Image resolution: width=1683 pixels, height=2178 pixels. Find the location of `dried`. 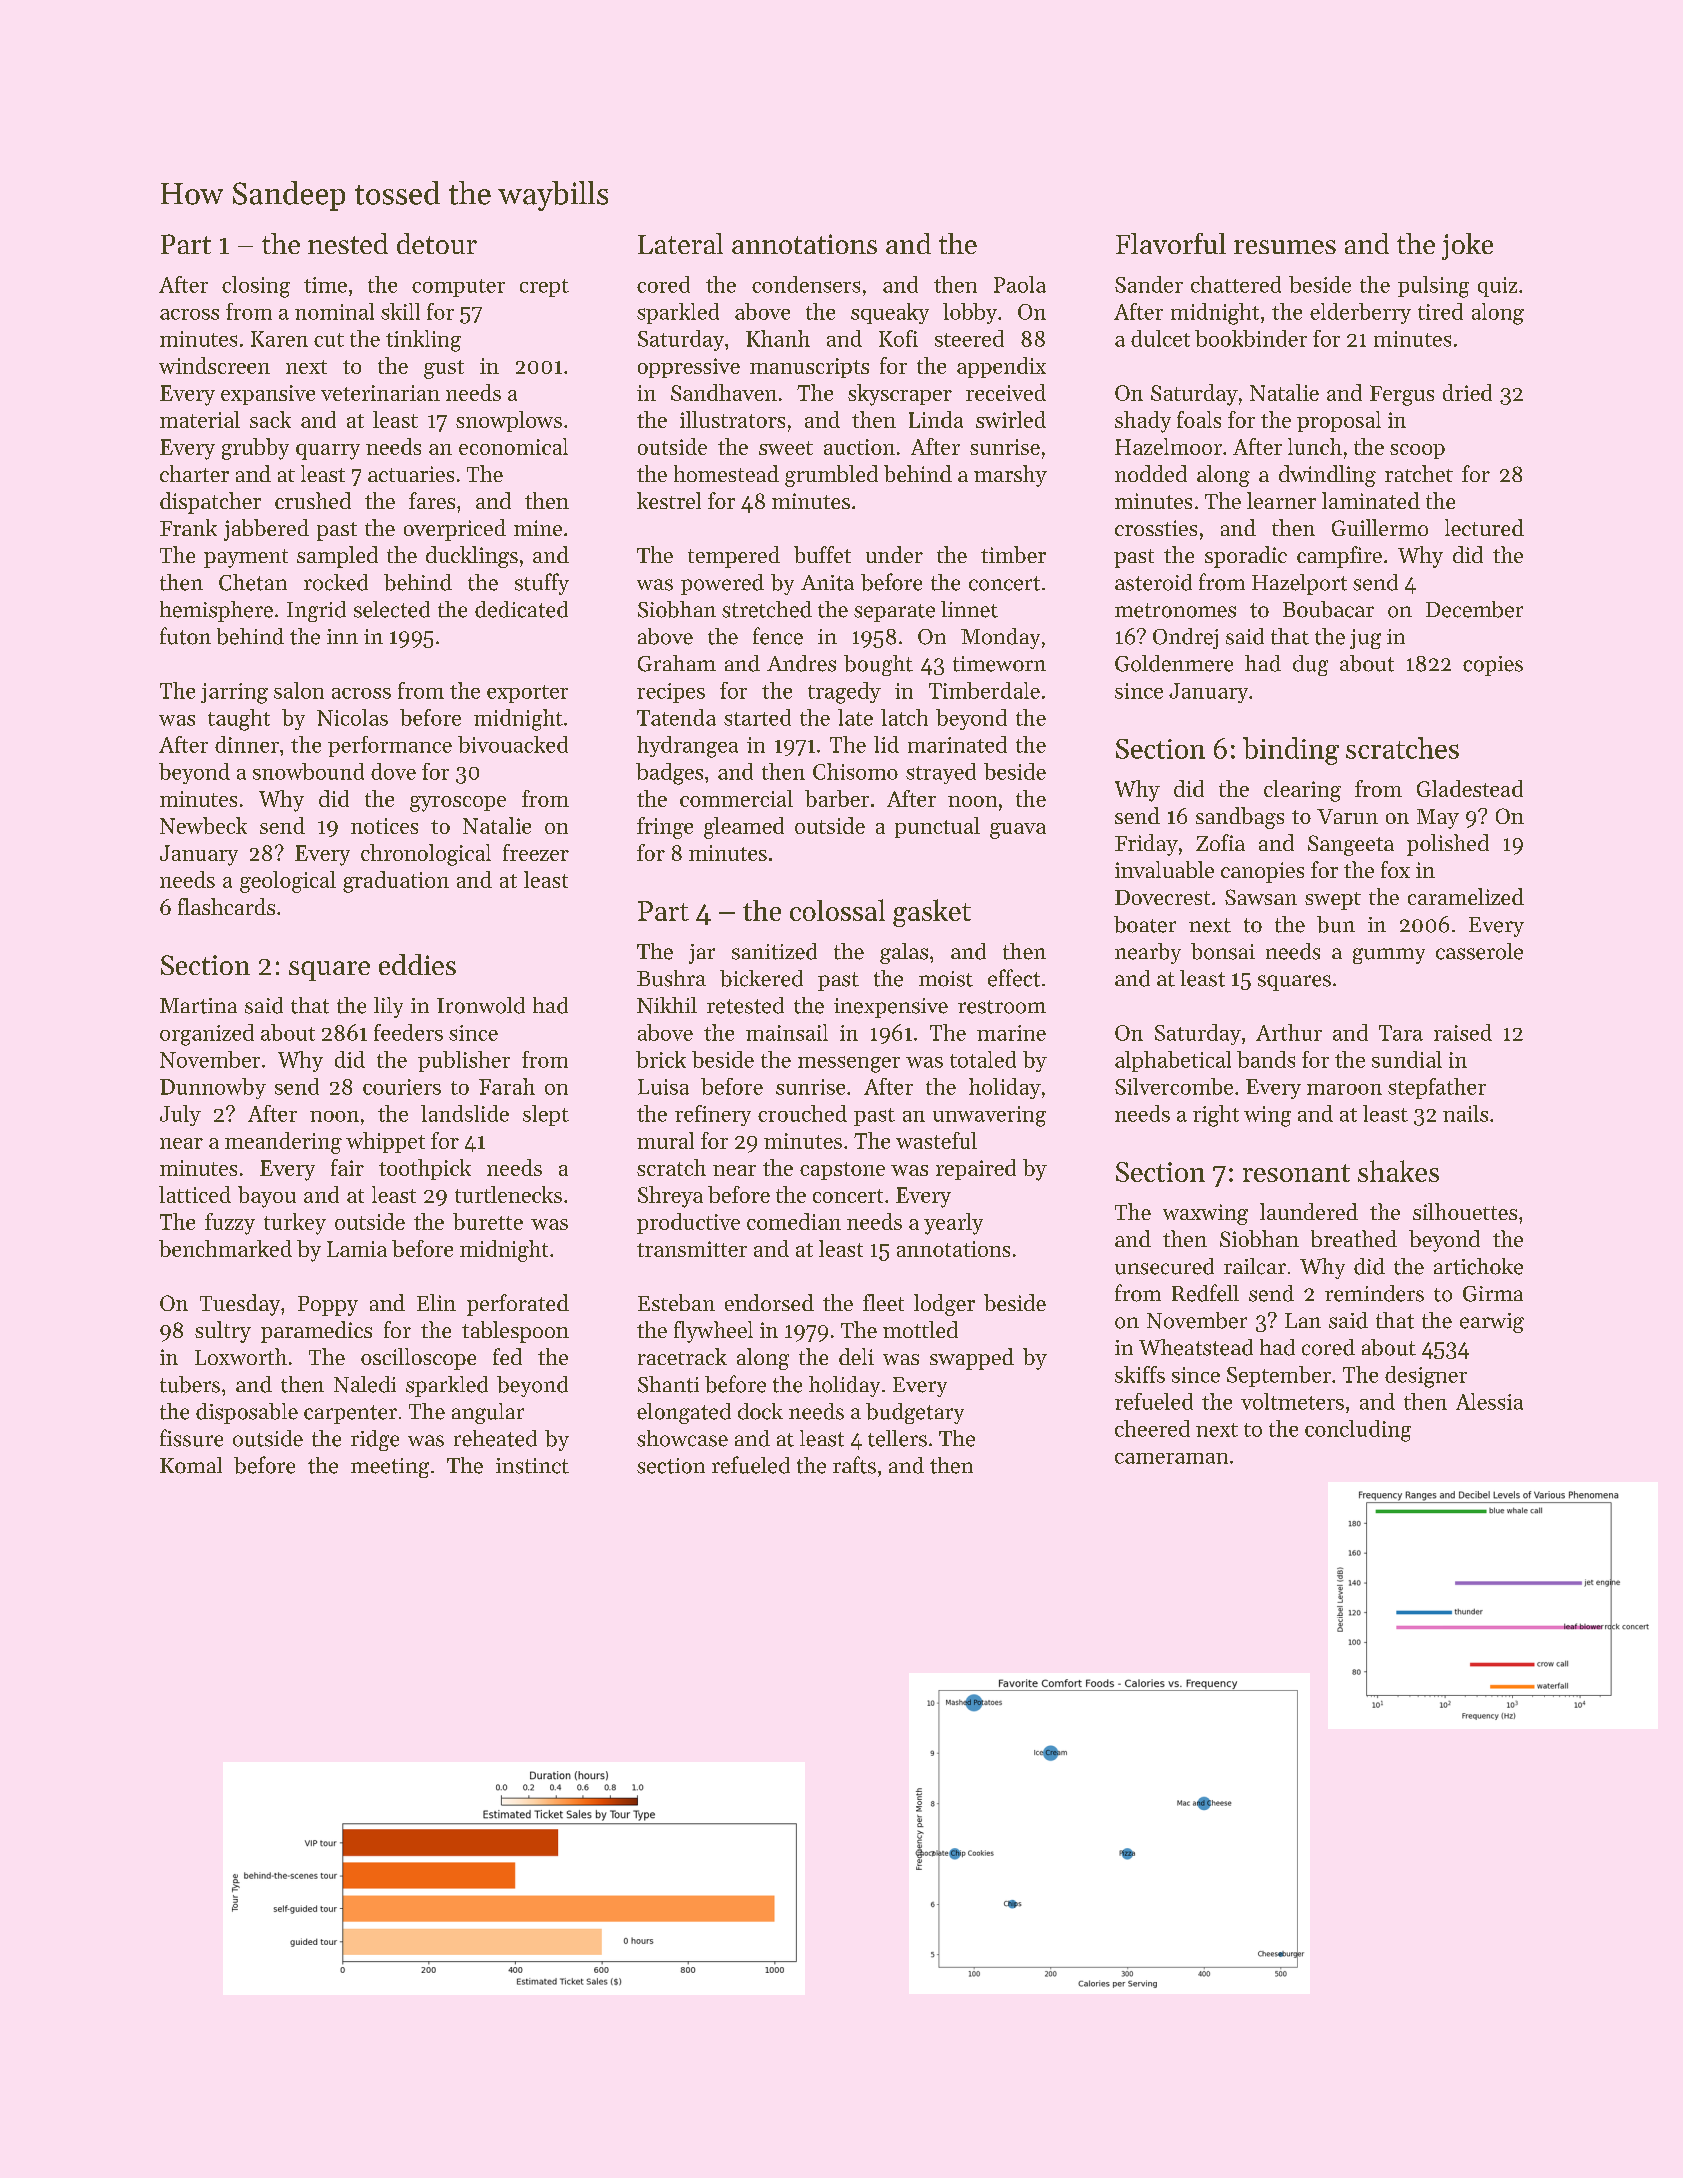

dried is located at coordinates (1467, 392).
